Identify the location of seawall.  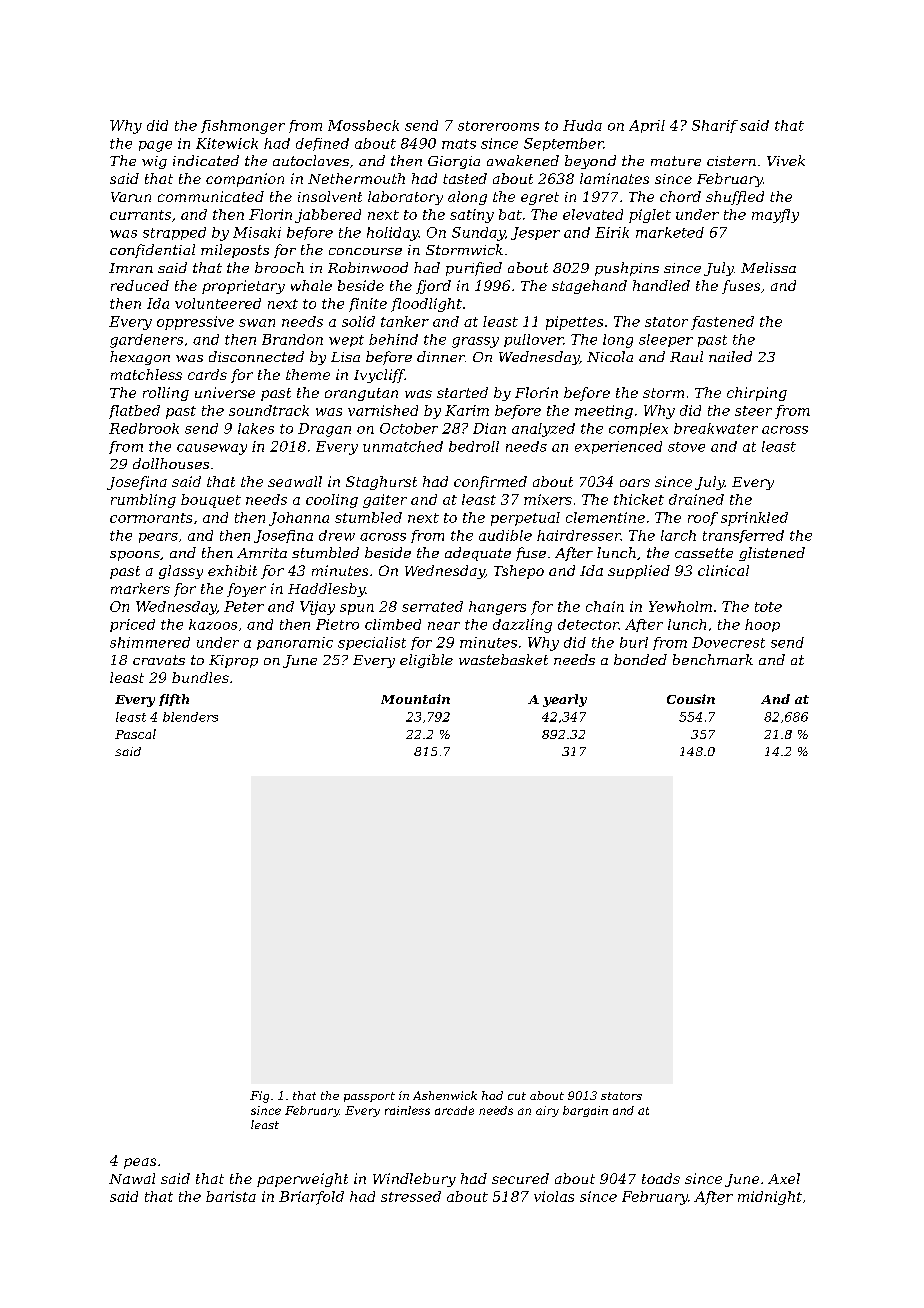
(295, 481).
